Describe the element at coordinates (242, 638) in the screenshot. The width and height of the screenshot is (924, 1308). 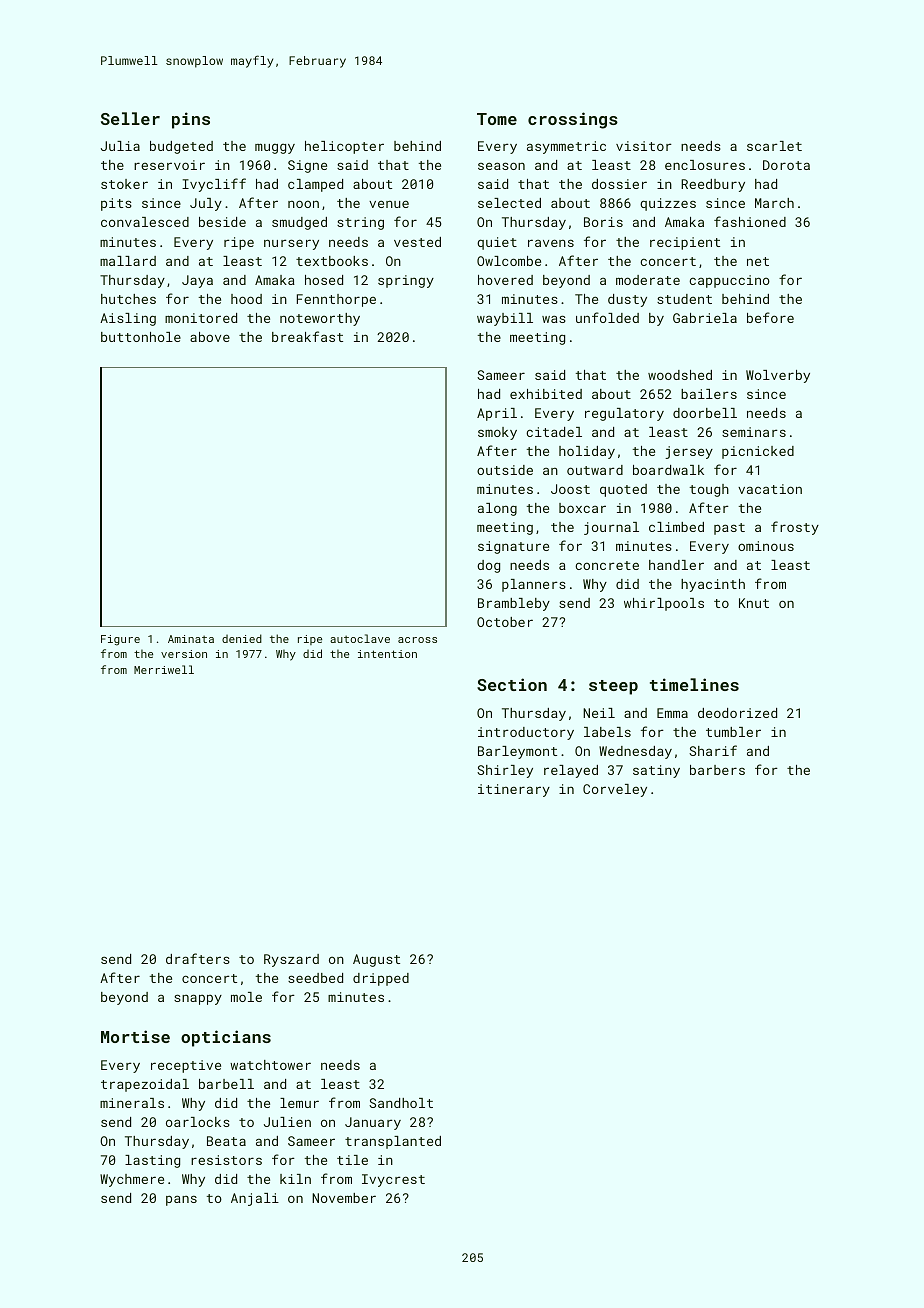
I see `denied` at that location.
